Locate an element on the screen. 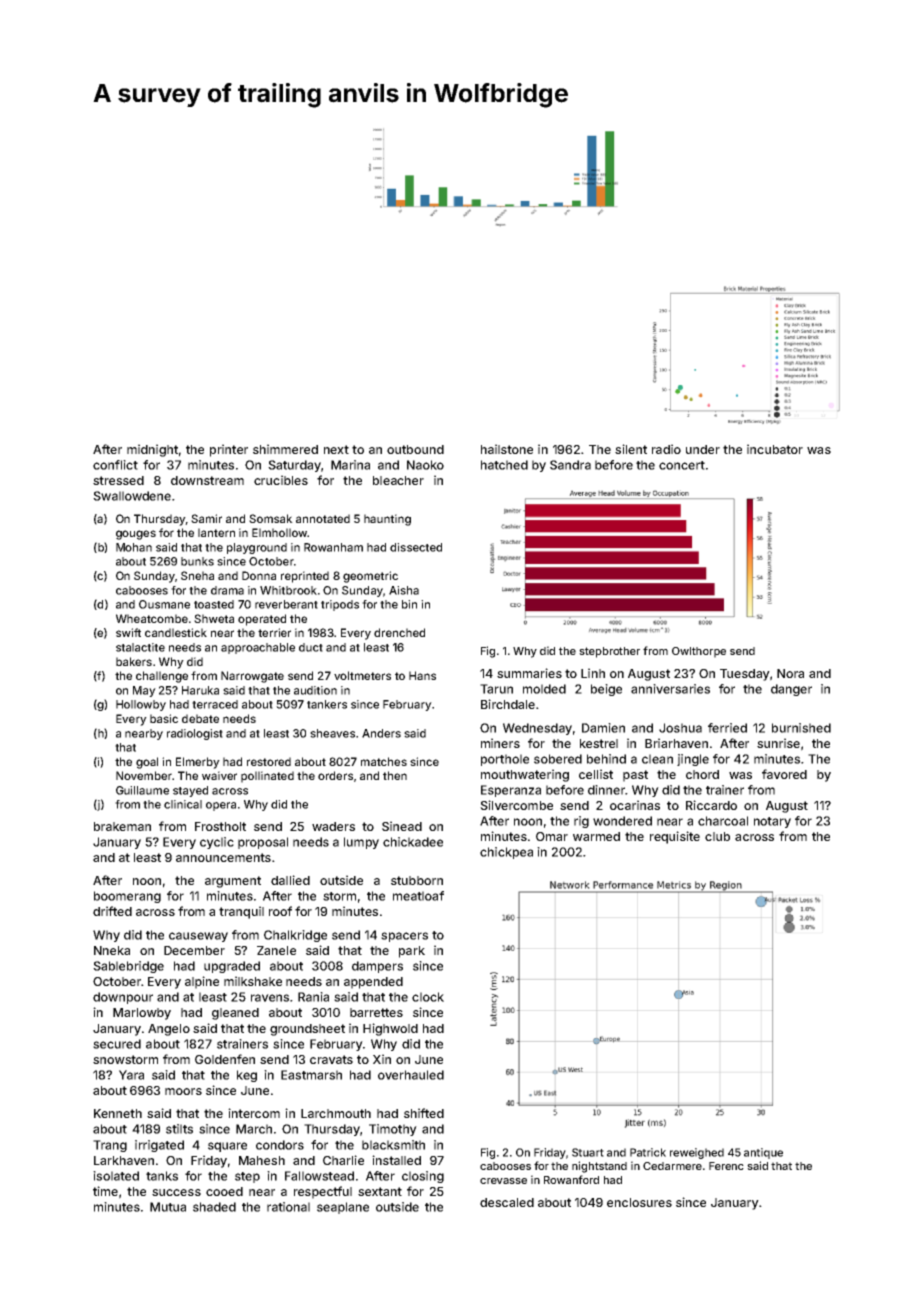  Guillaume is located at coordinates (142, 790).
